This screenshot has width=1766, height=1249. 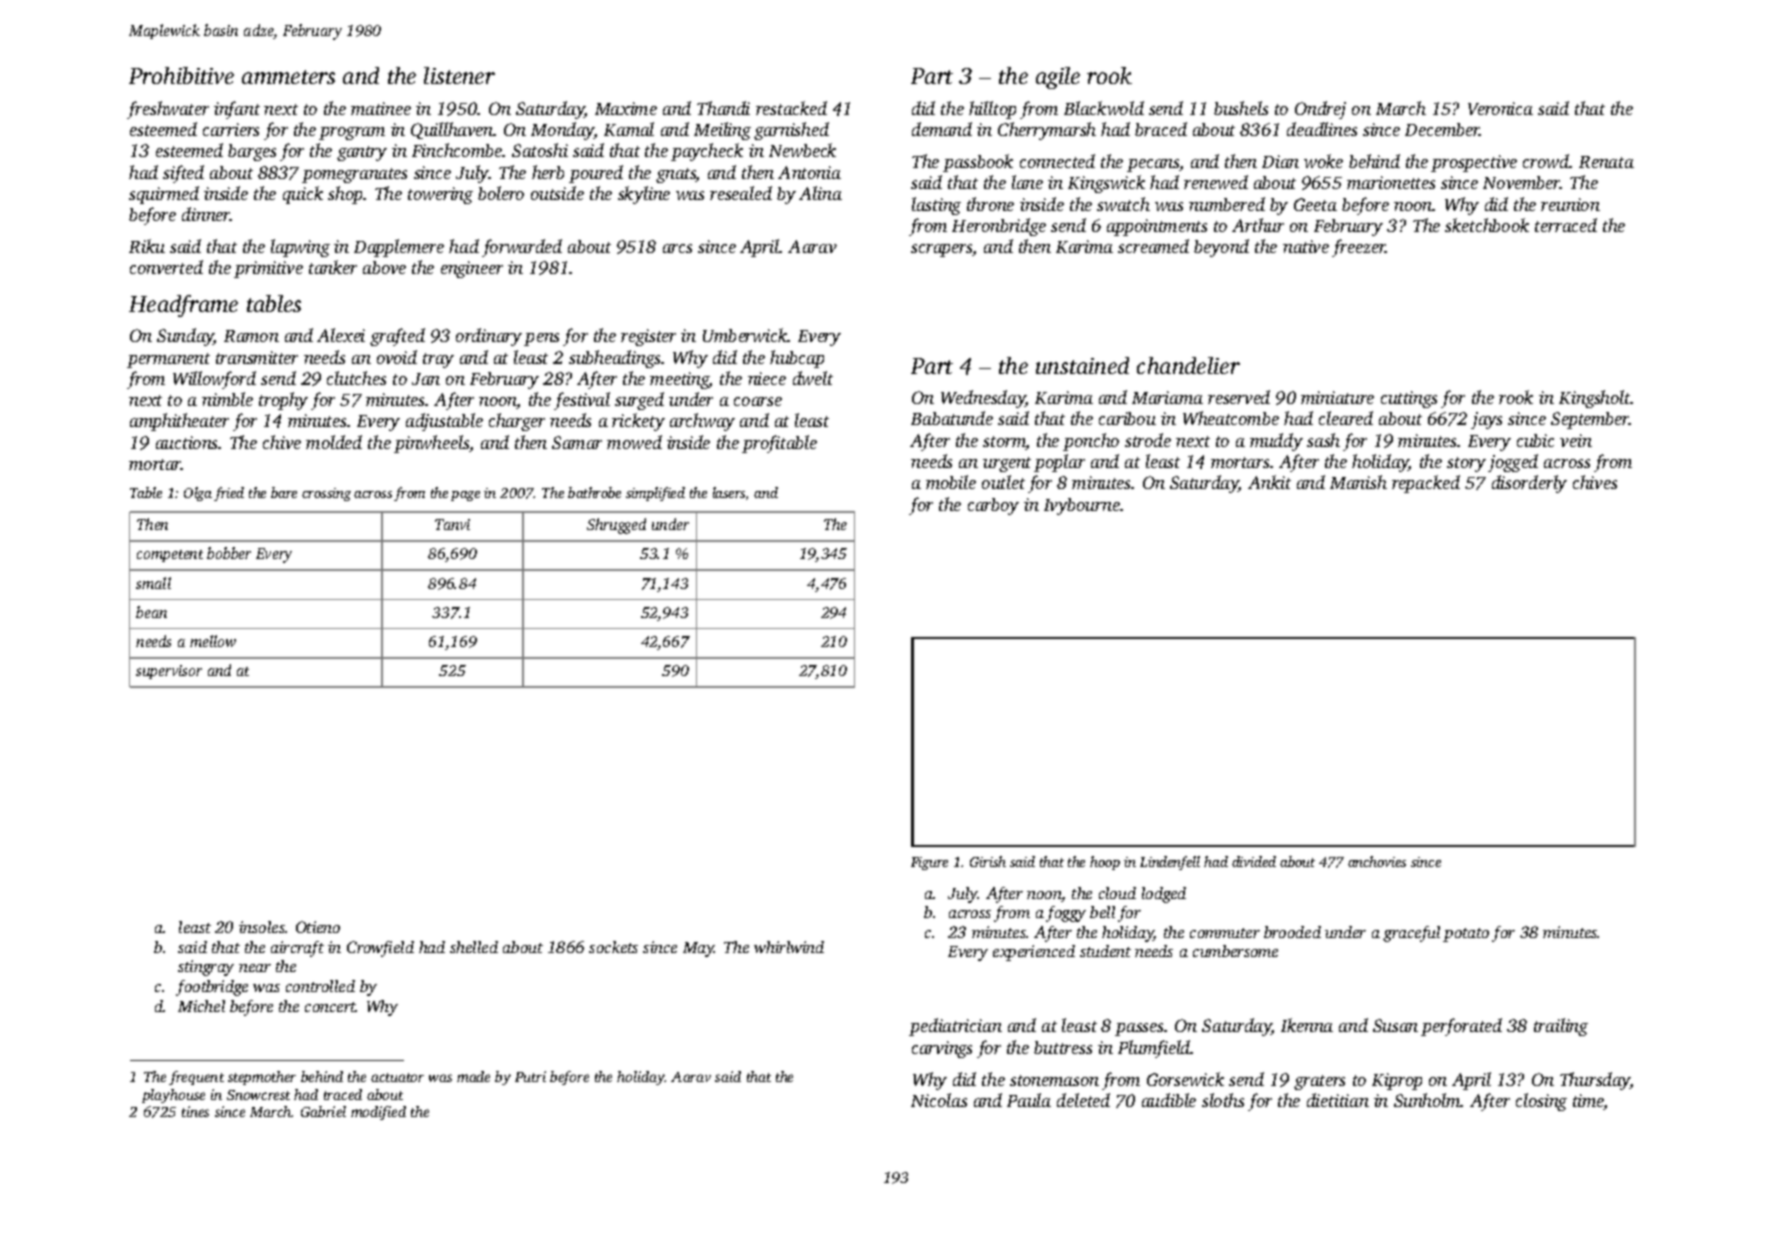 I want to click on closing, so click(x=1541, y=1102).
